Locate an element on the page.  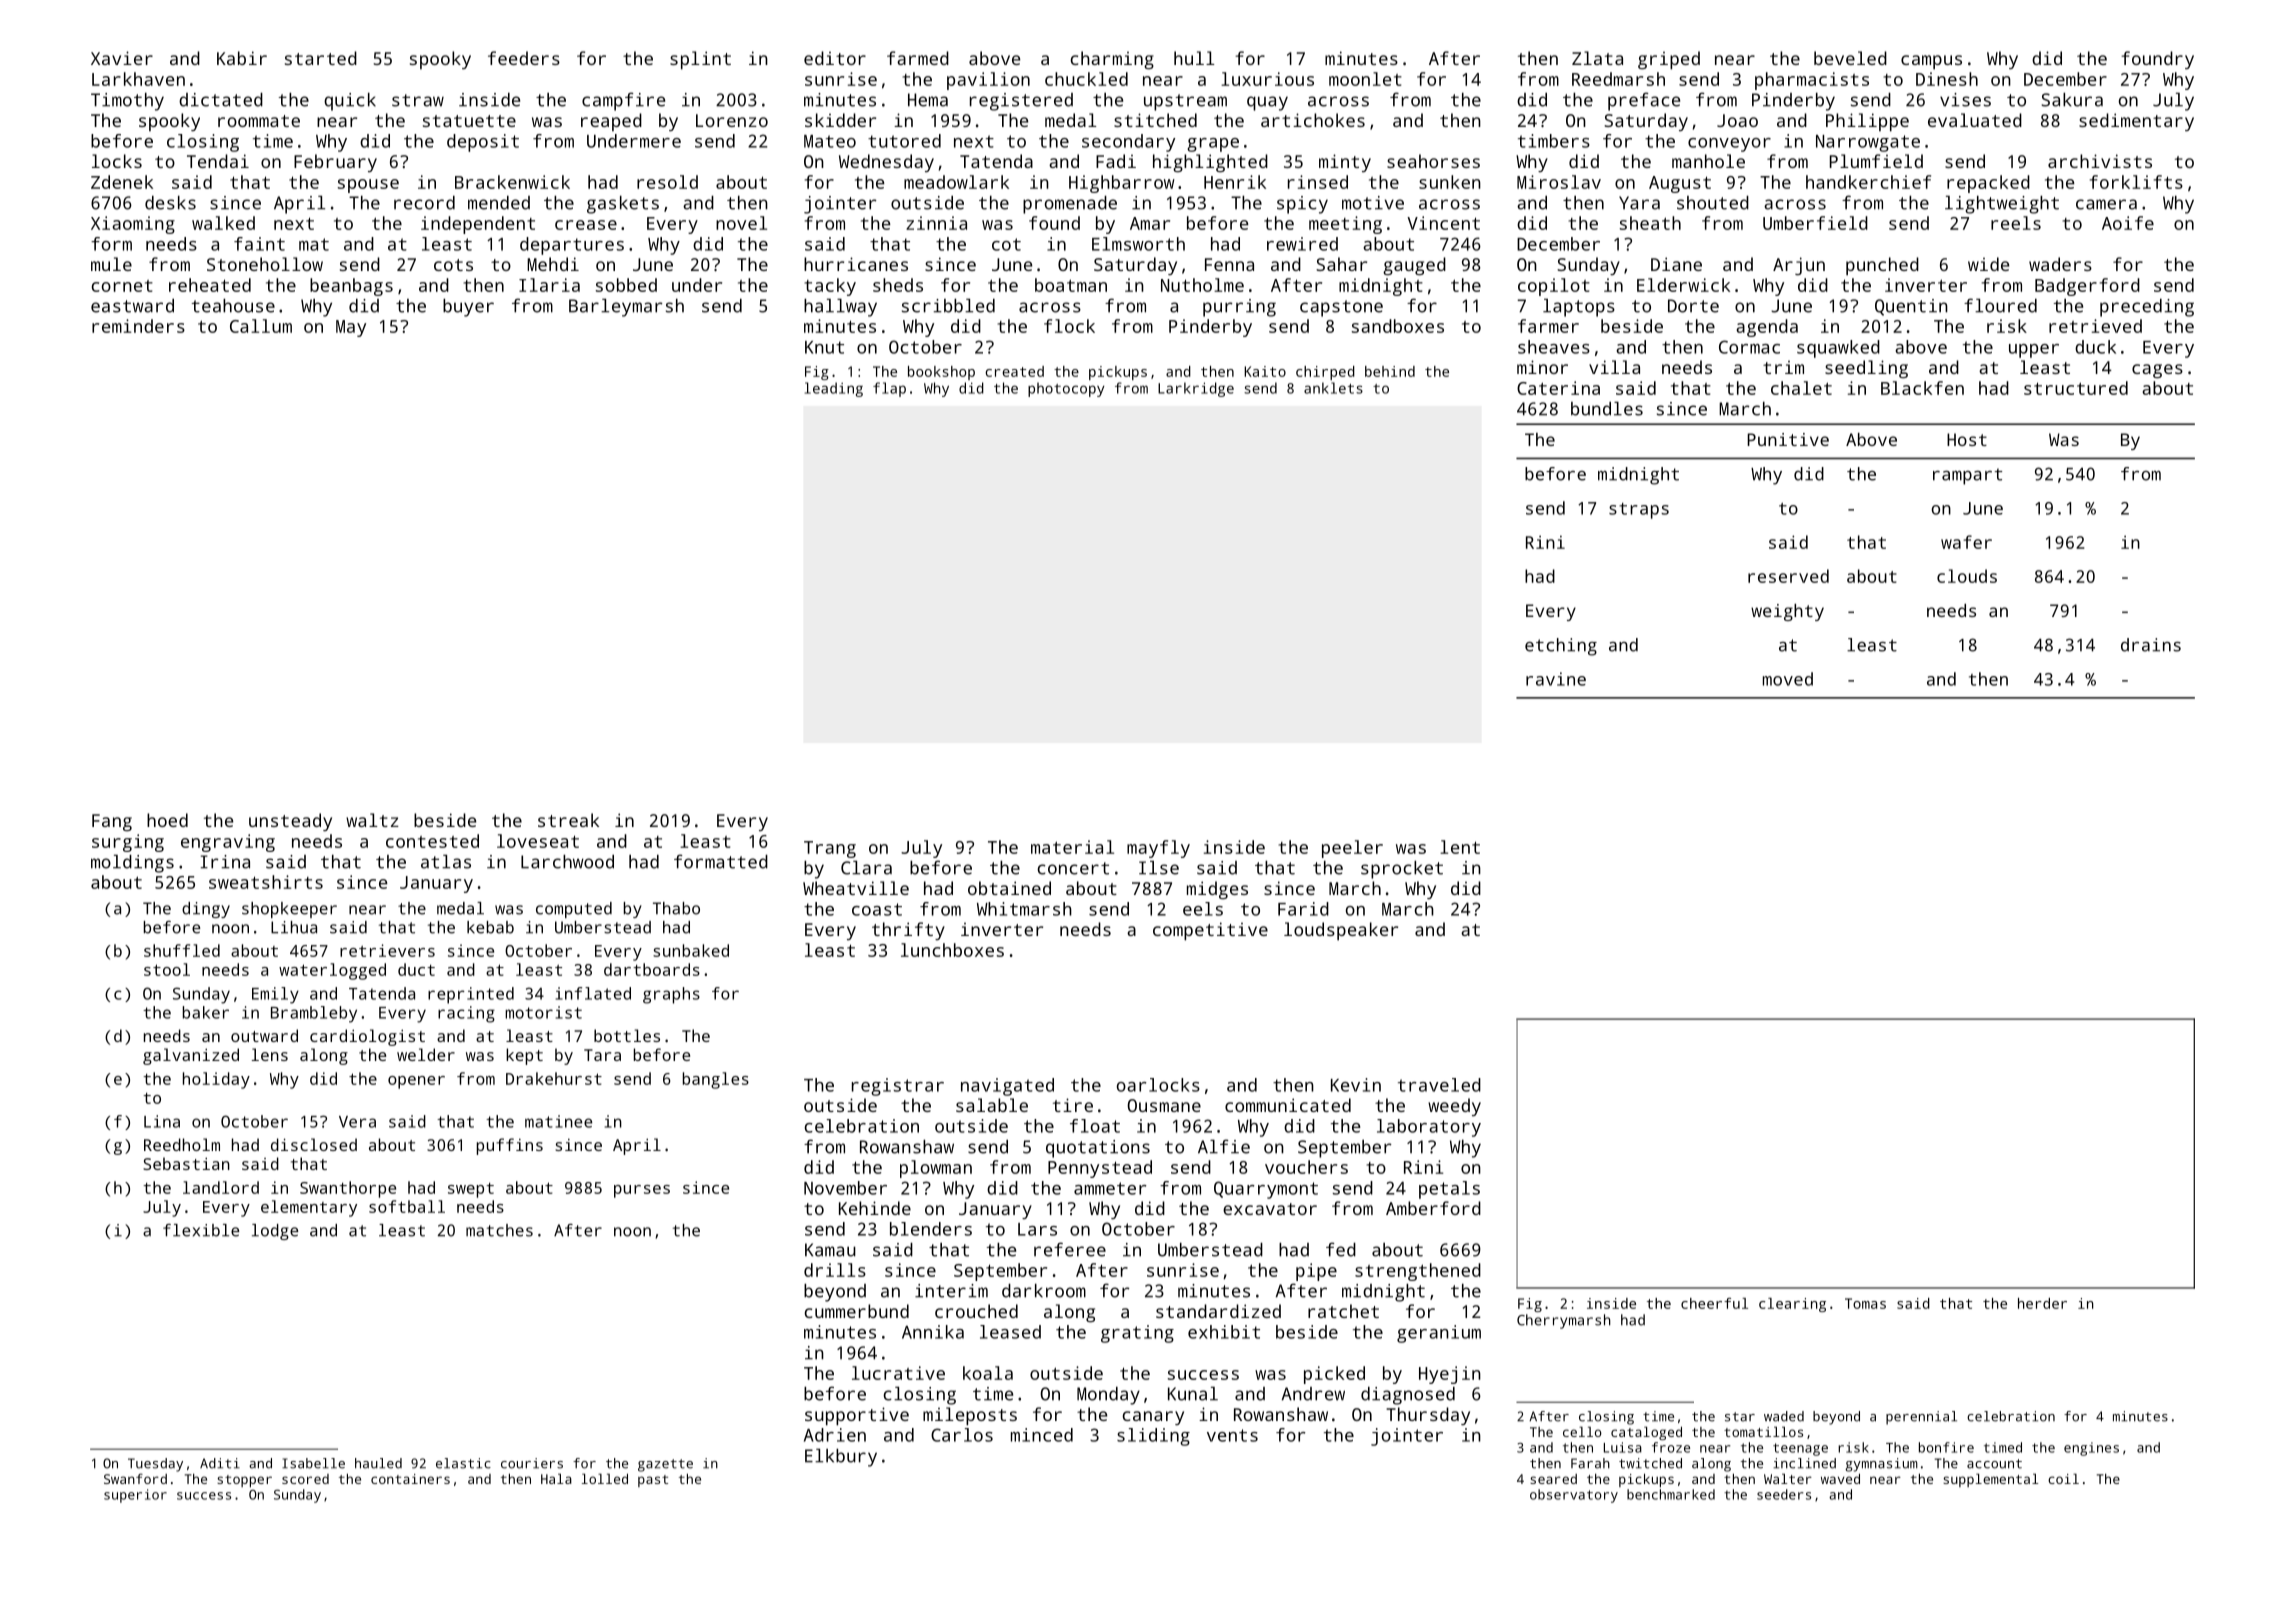
weighty is located at coordinates (1787, 612).
